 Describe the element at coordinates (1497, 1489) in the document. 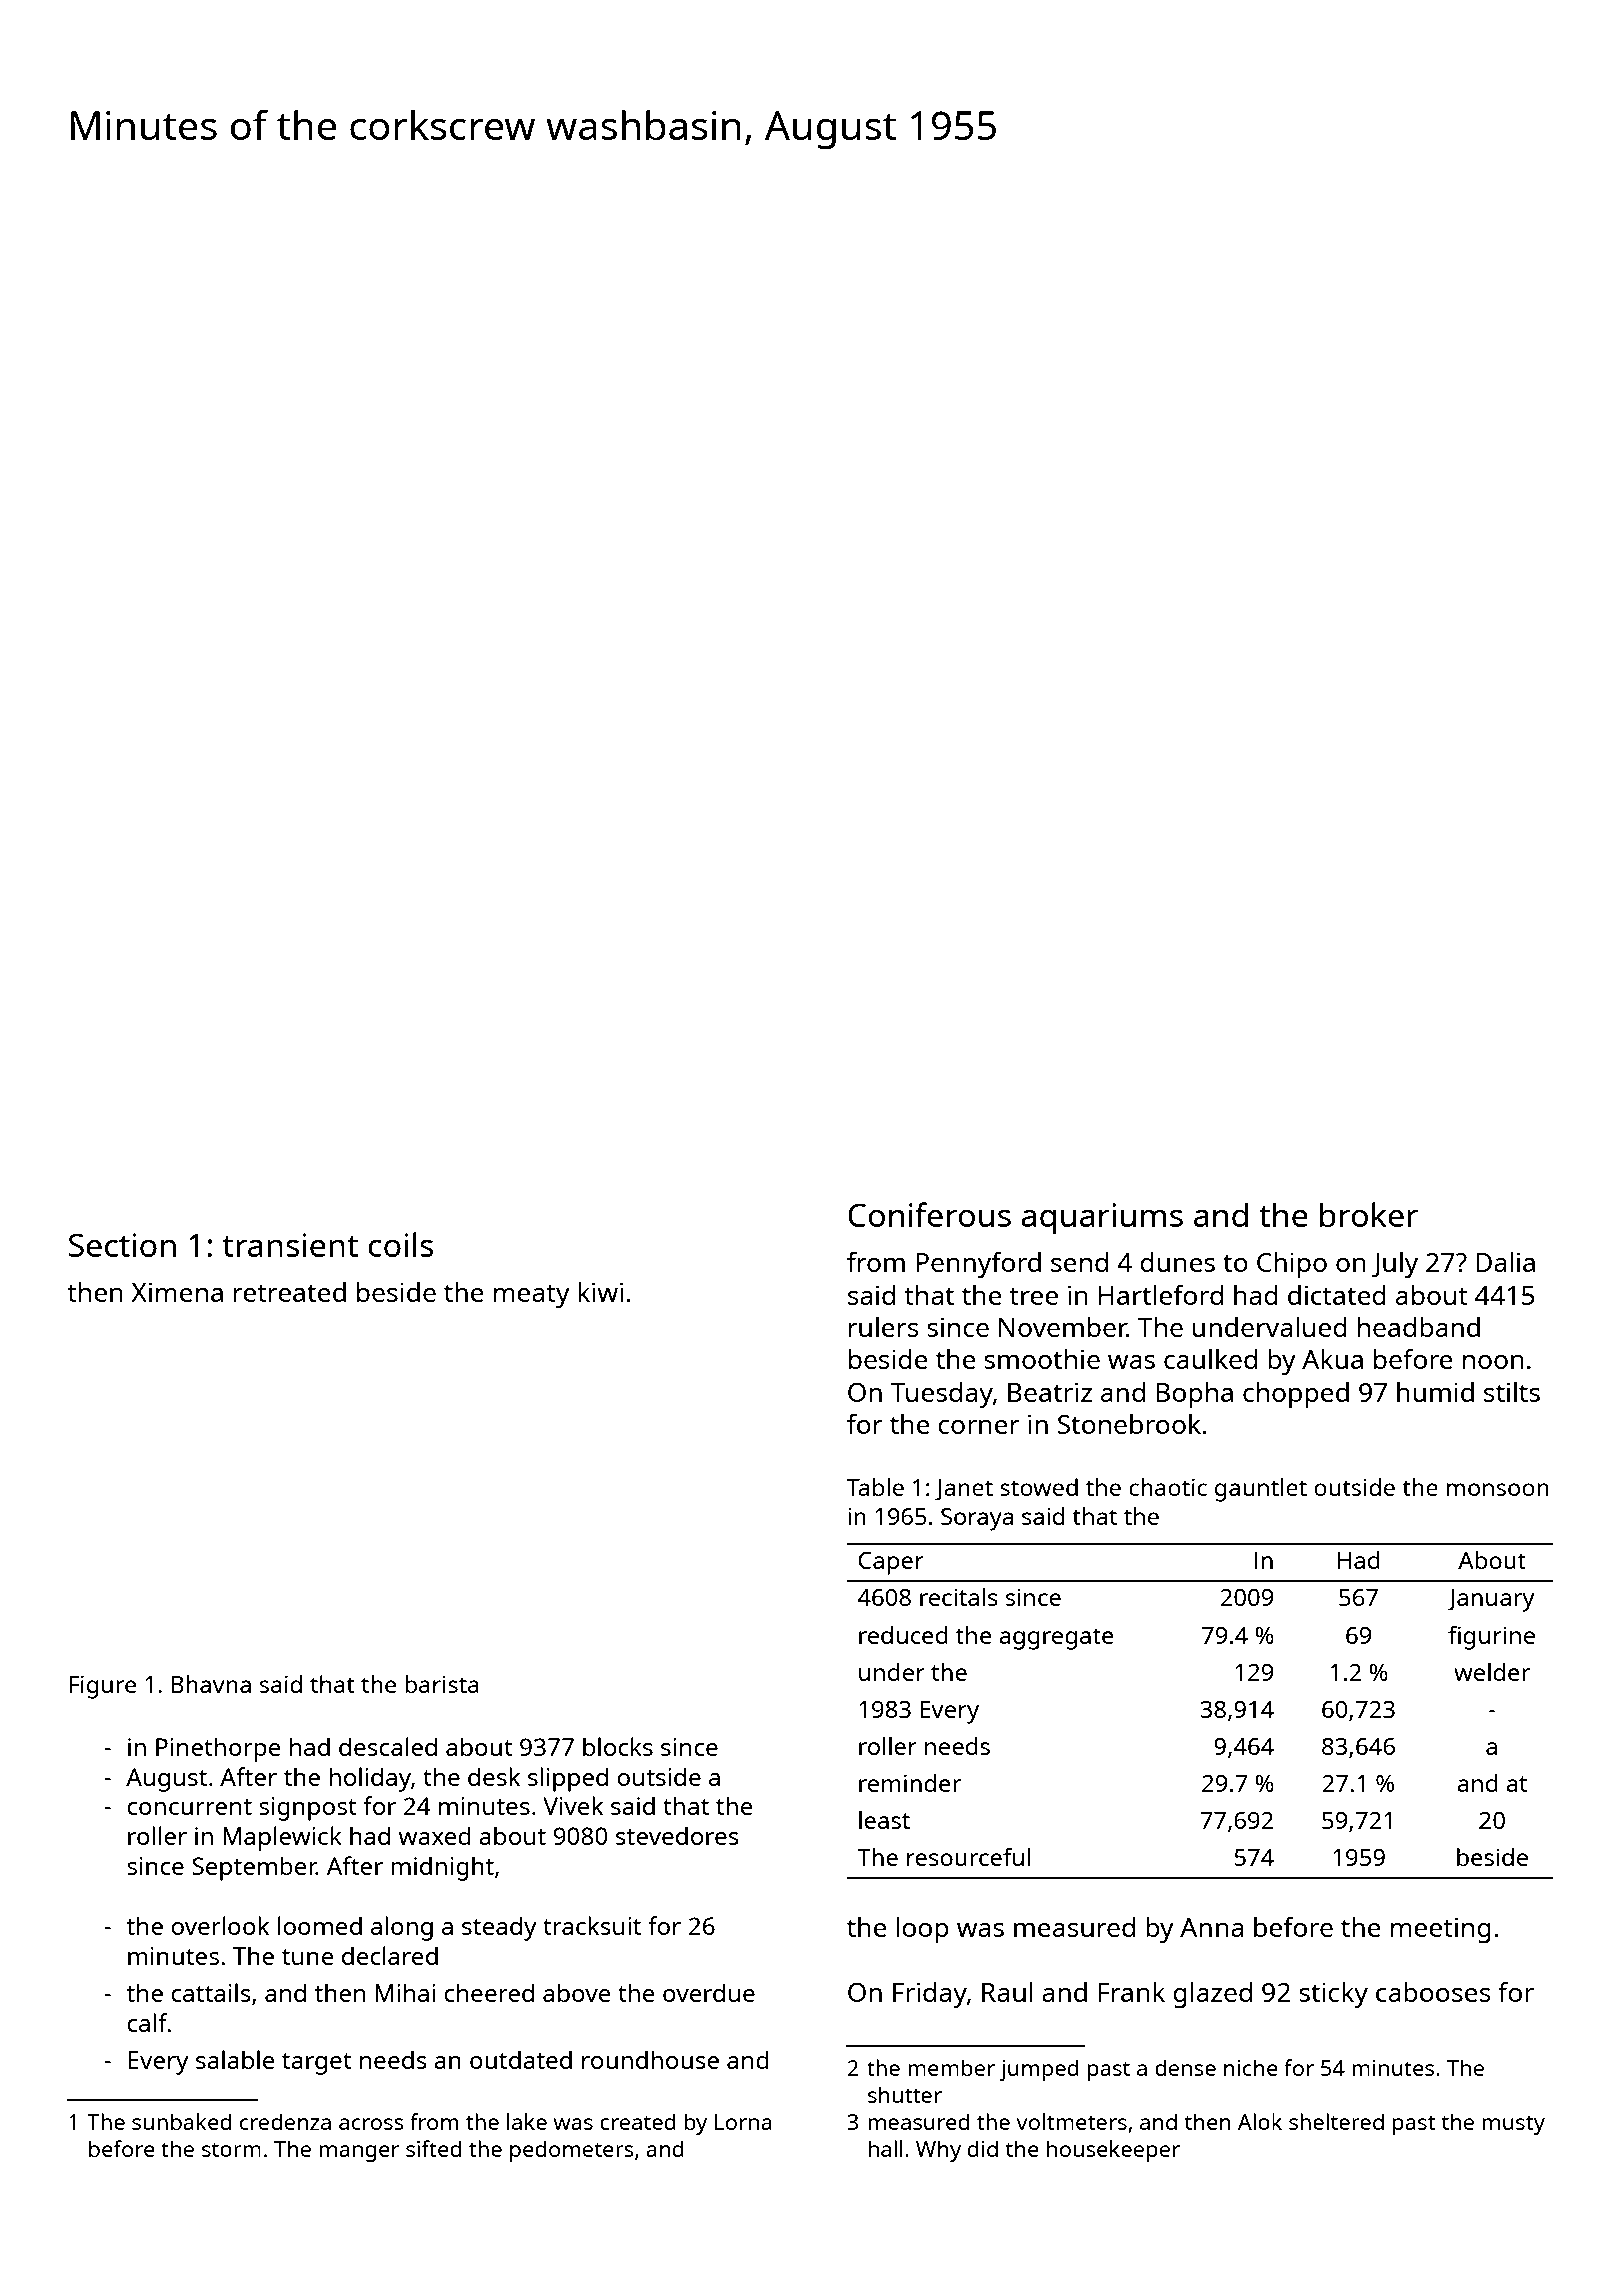

I see `monsoon` at that location.
